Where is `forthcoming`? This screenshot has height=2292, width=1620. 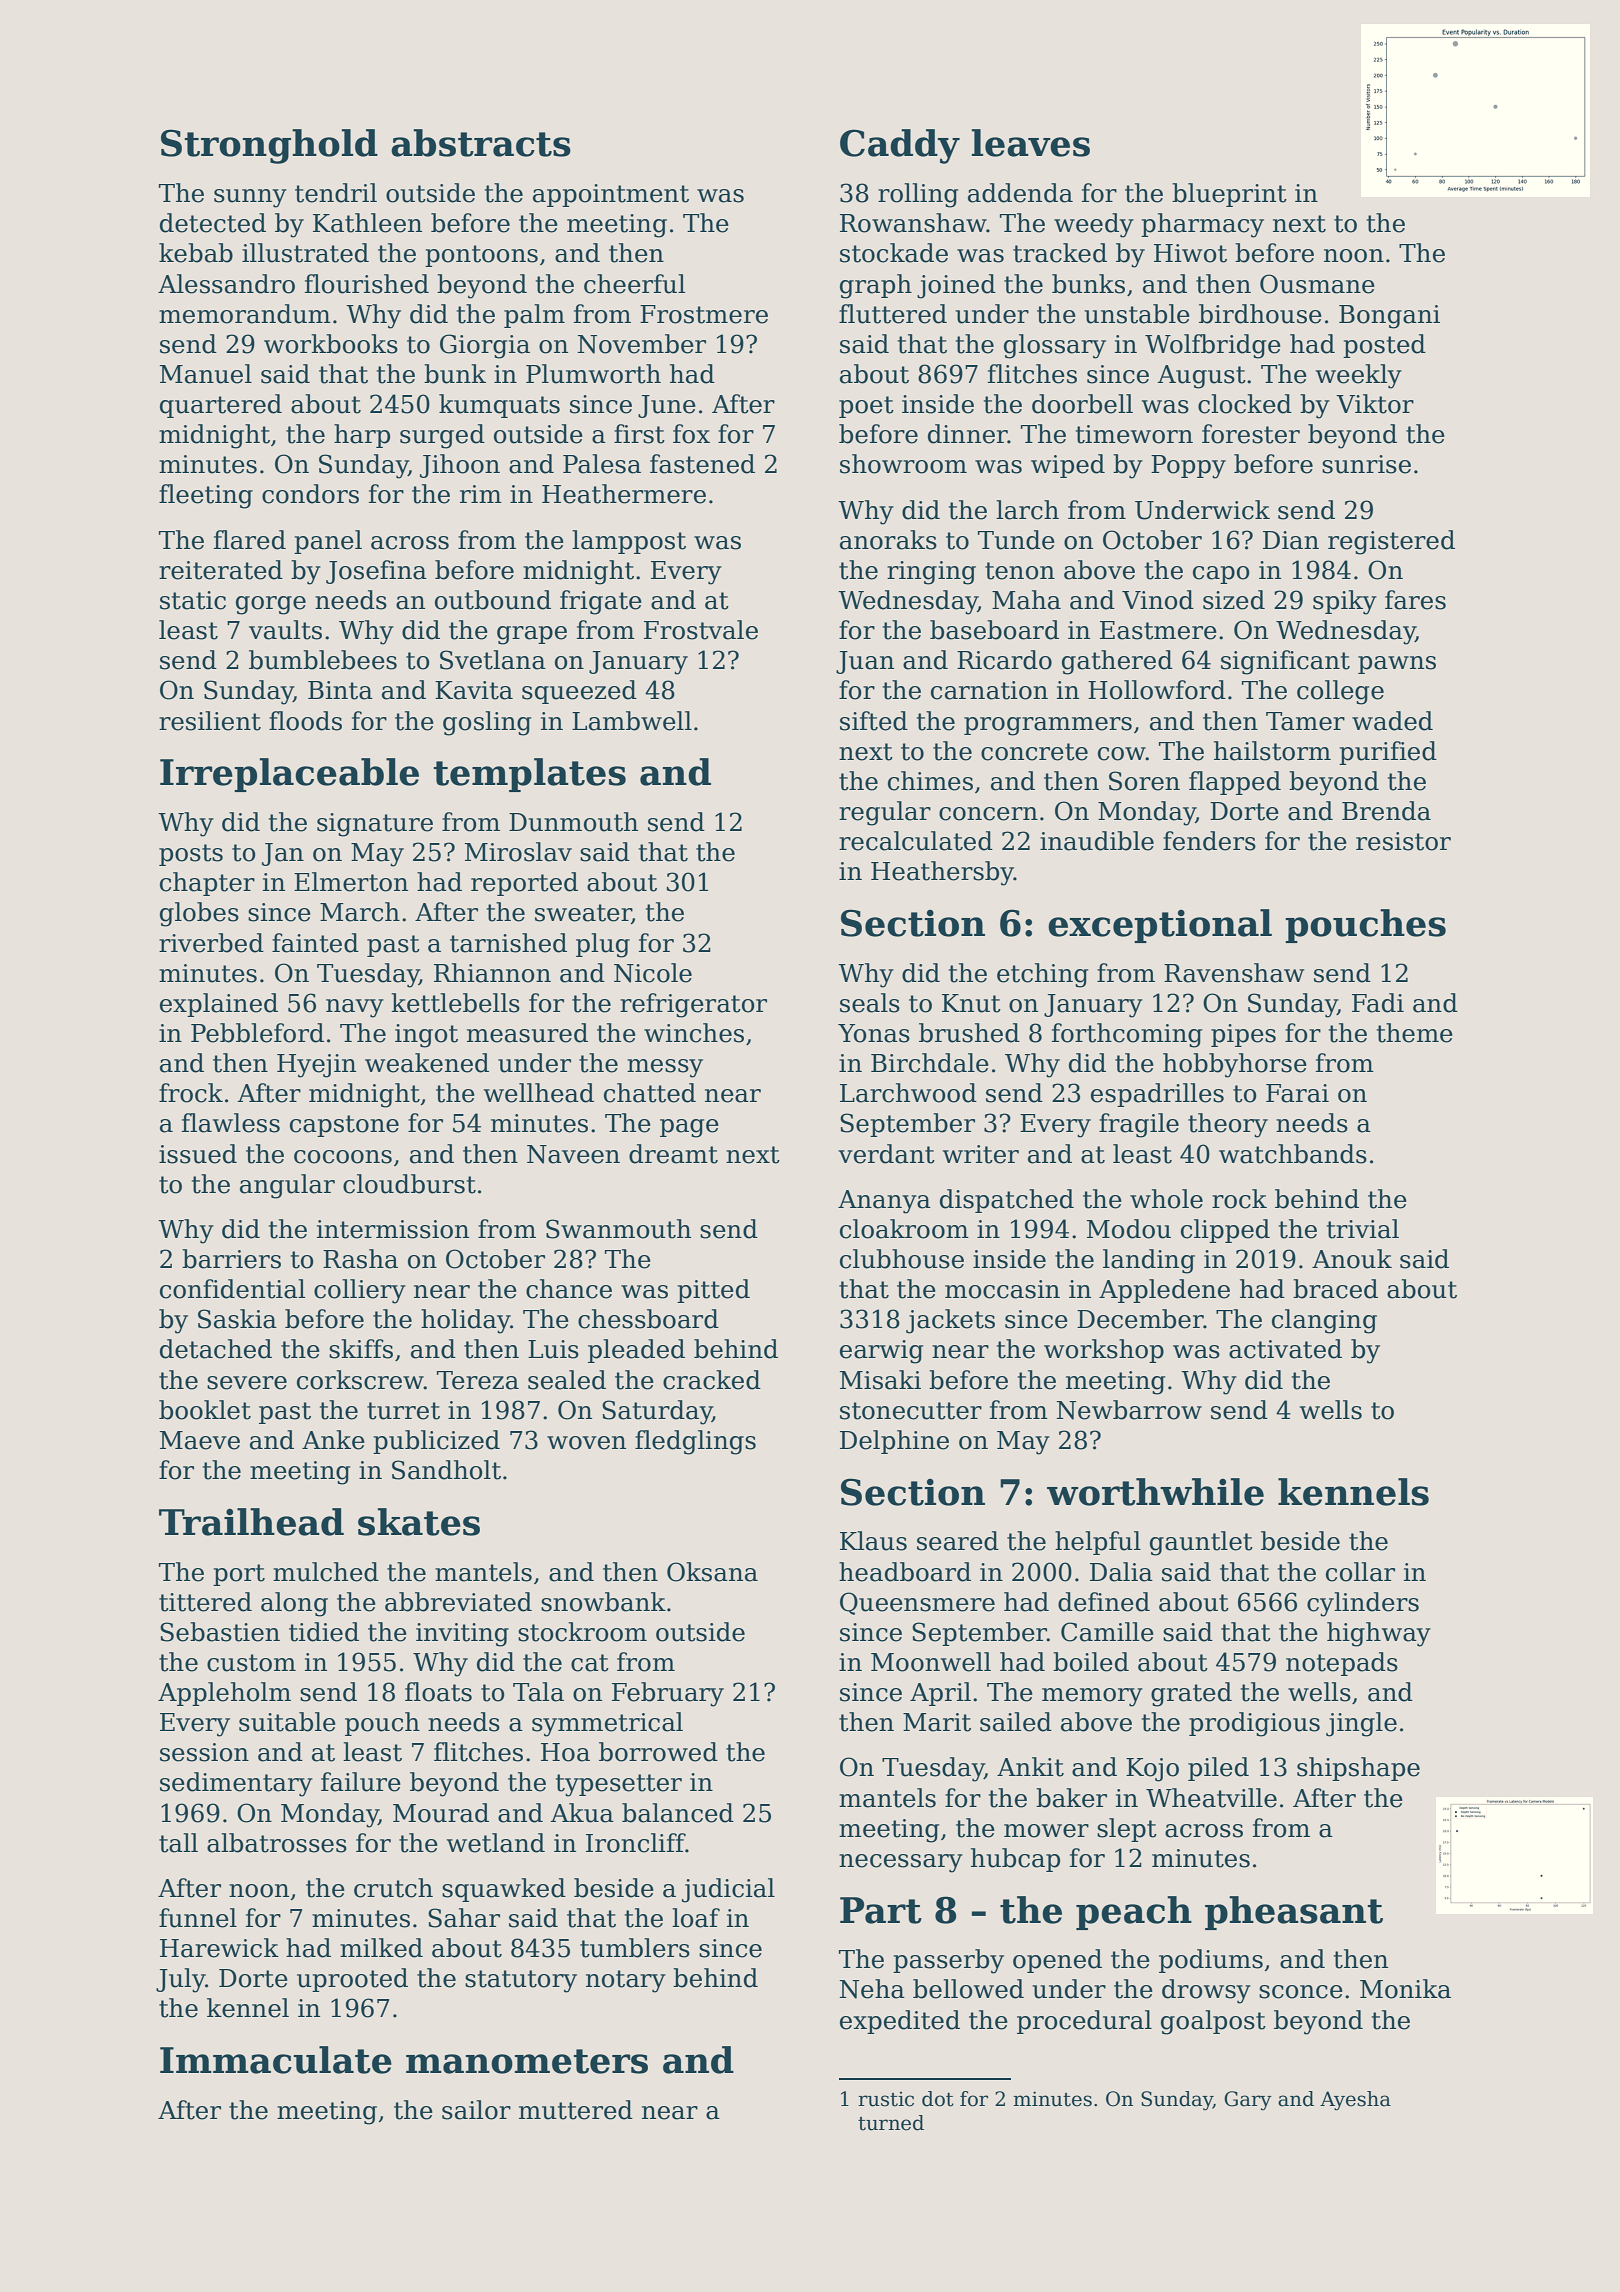 forthcoming is located at coordinates (1127, 1035).
